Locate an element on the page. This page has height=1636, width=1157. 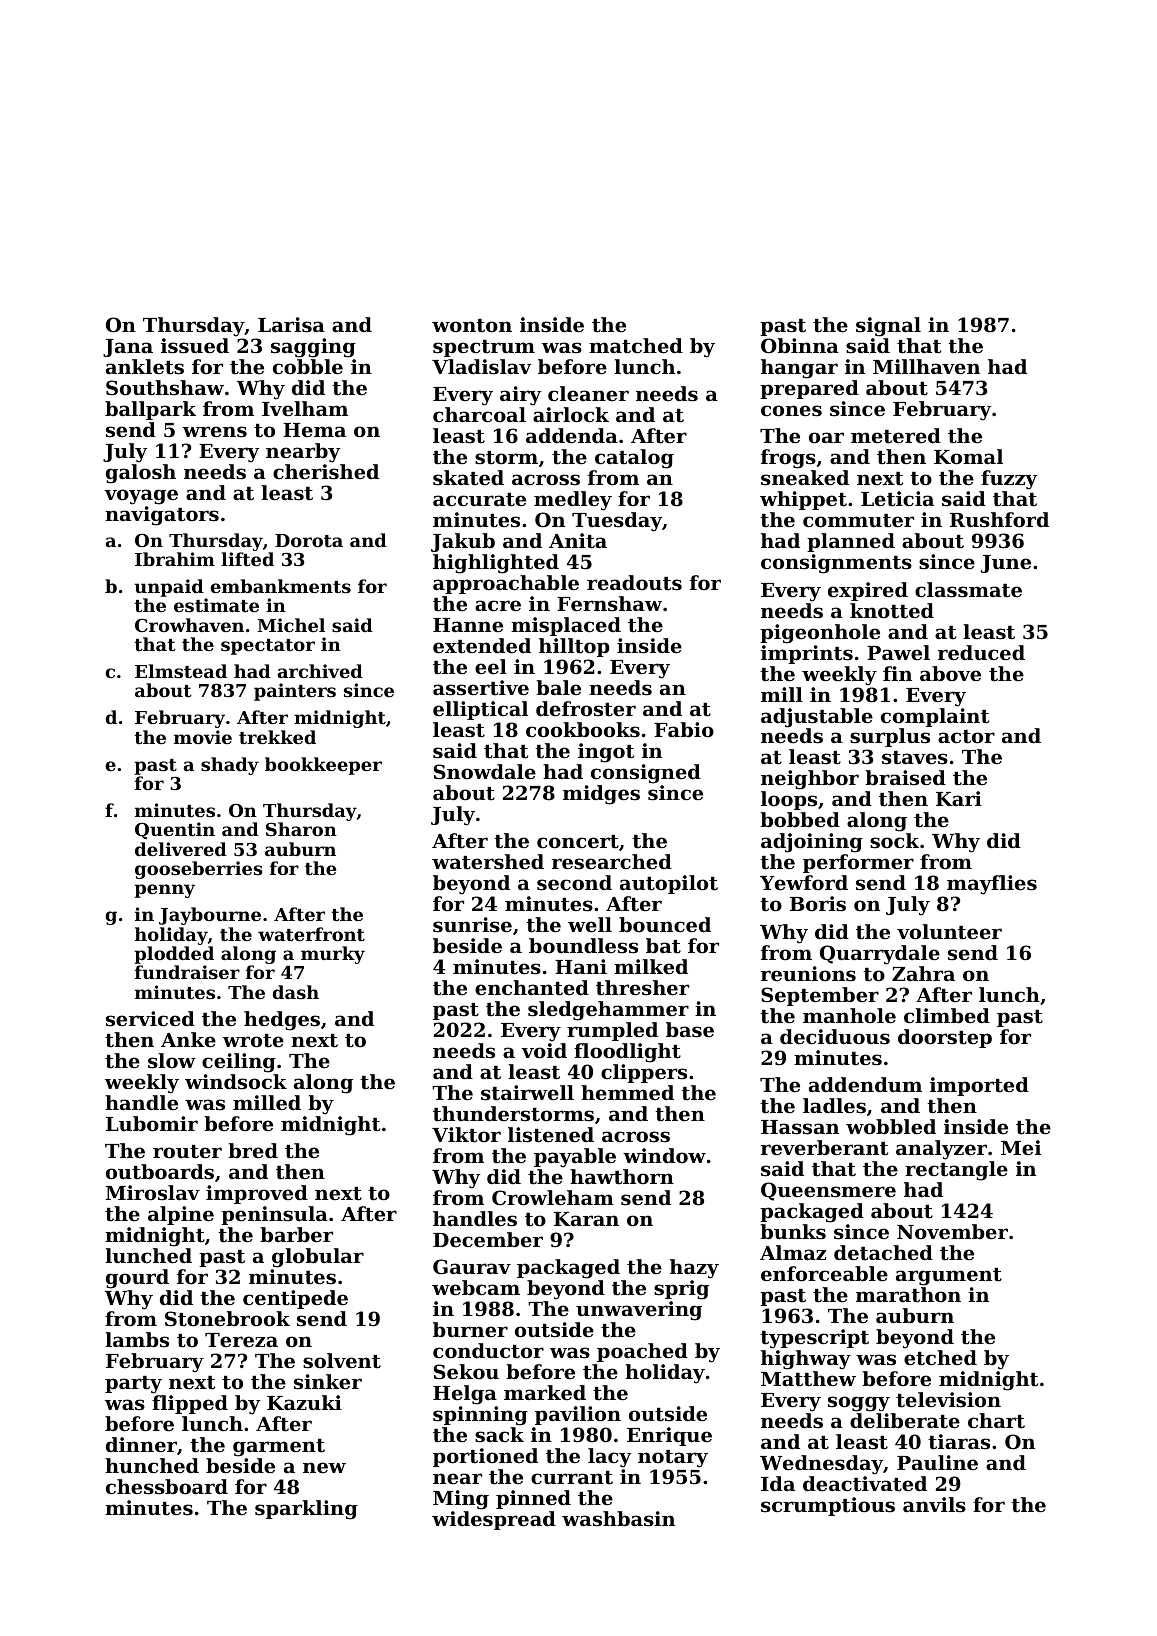
spectator is located at coordinates (268, 647).
